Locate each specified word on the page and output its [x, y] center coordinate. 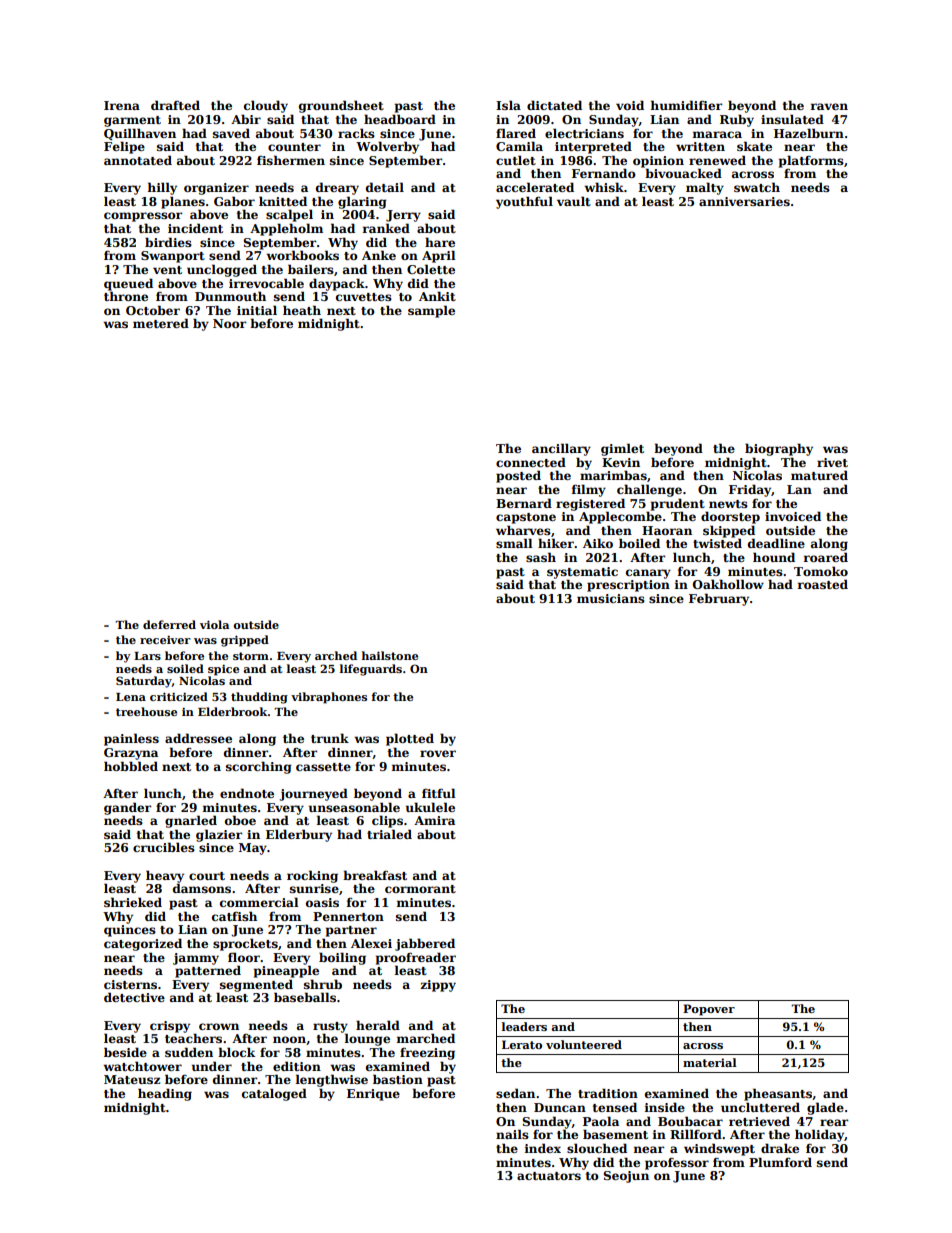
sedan [515, 1093]
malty [705, 188]
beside [125, 1052]
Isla [508, 105]
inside [665, 1107]
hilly [162, 188]
